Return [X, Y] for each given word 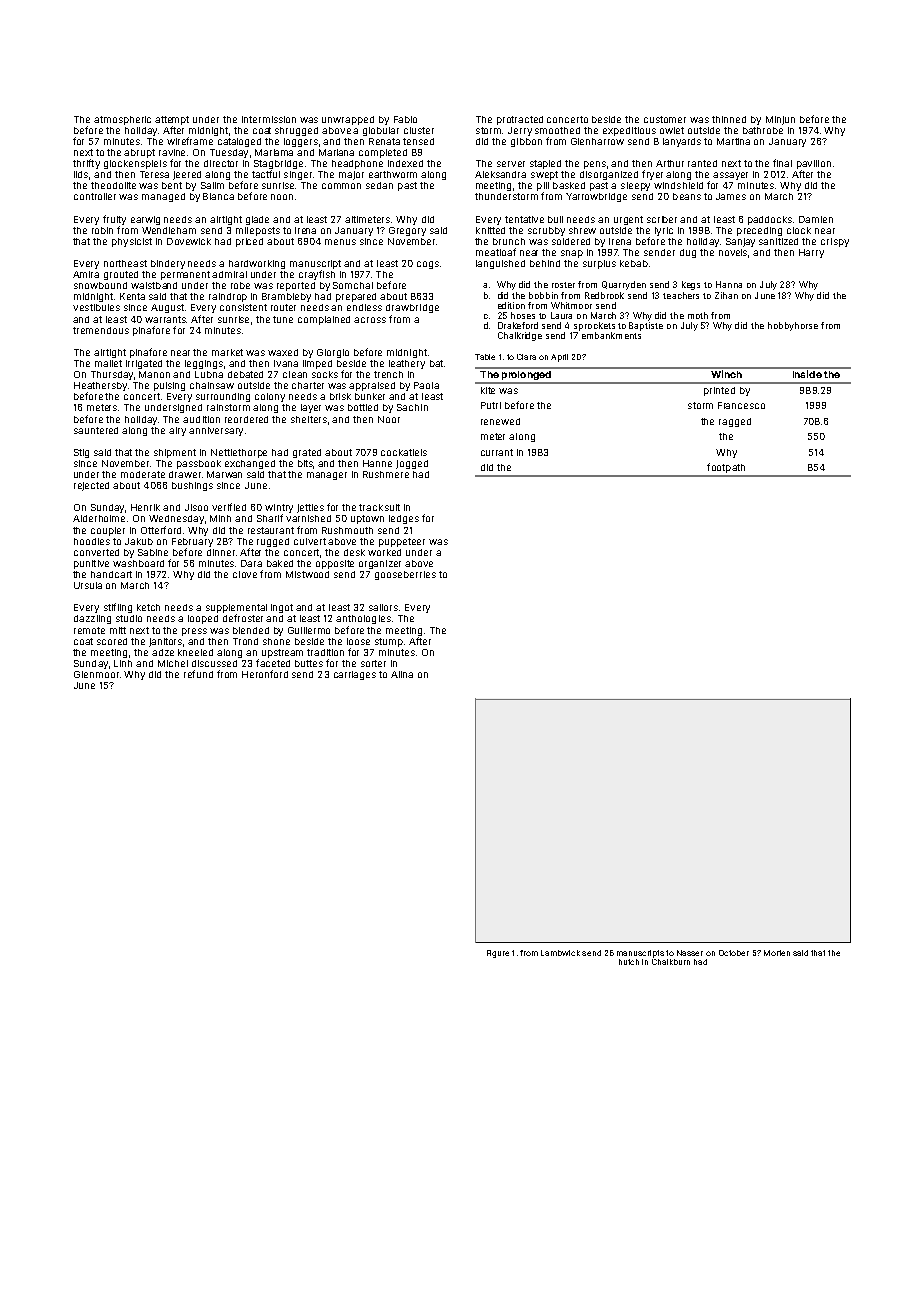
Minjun [780, 120]
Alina [402, 674]
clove [245, 574]
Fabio [405, 119]
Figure [498, 954]
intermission [269, 119]
